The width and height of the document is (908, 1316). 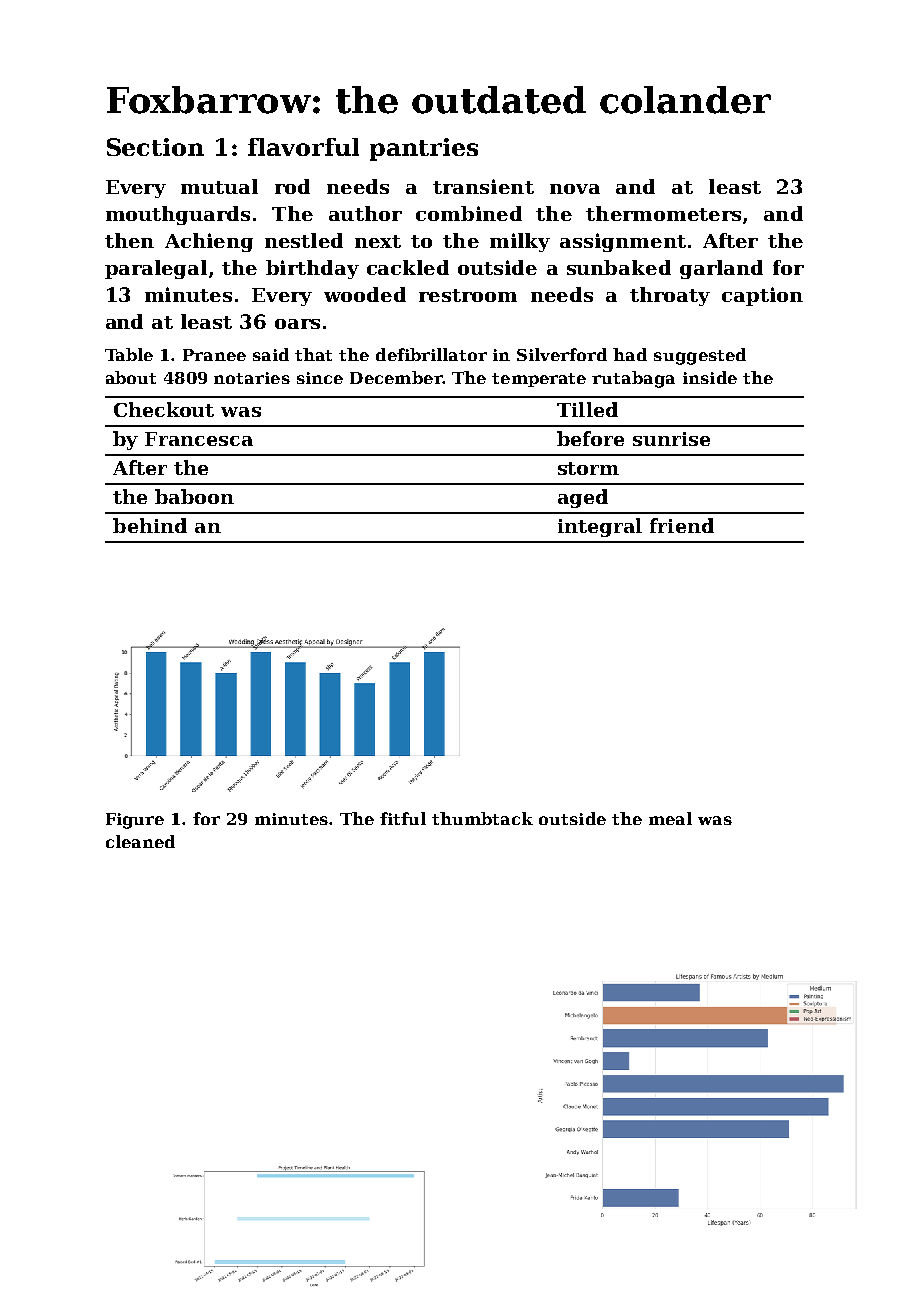 I want to click on before, so click(x=590, y=438).
